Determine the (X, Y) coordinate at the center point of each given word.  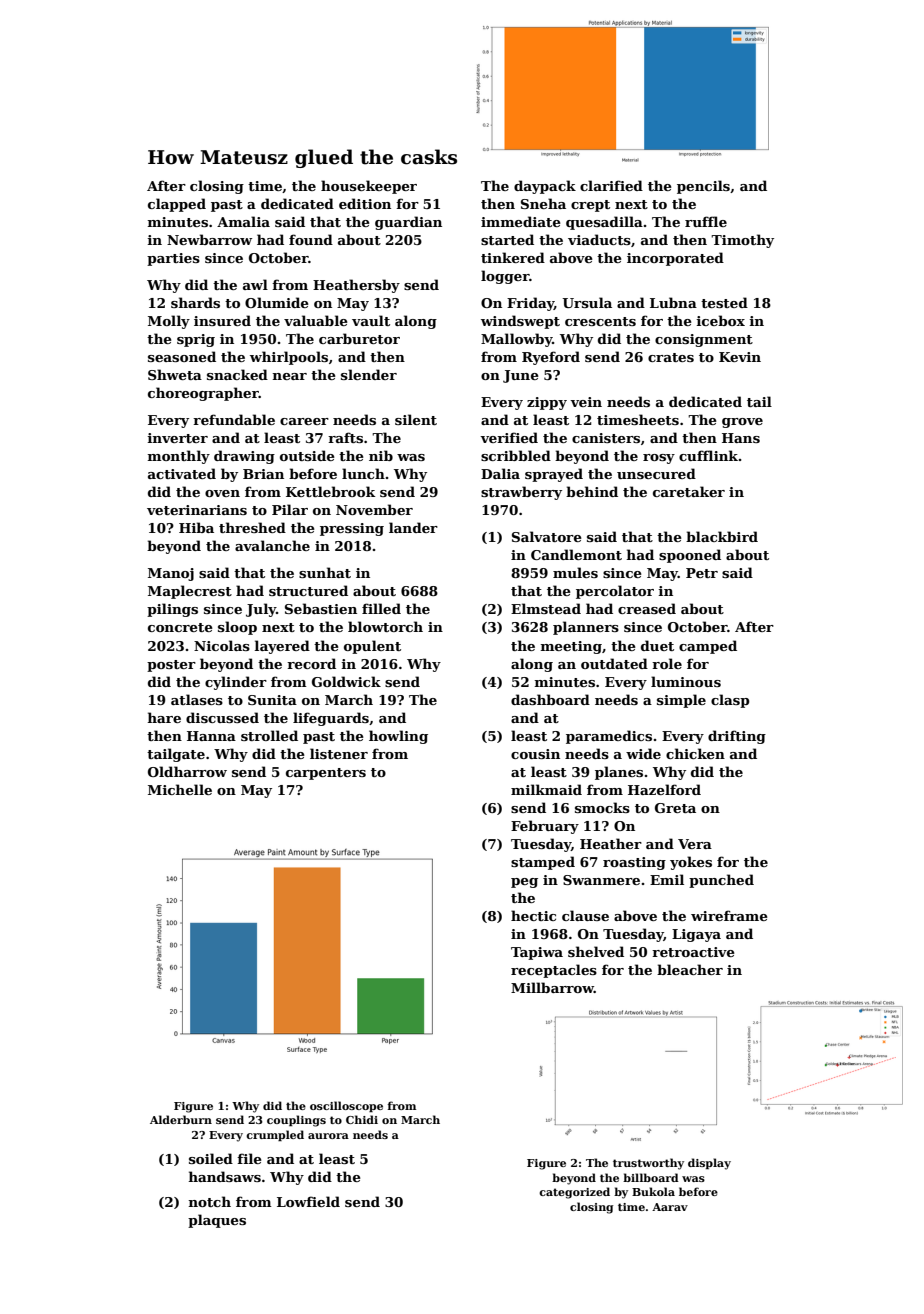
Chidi (362, 1119)
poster (171, 666)
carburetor (359, 338)
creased (647, 608)
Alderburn (181, 1119)
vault (371, 320)
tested (724, 302)
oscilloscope (346, 1106)
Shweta (175, 374)
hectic (533, 915)
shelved (596, 951)
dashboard (550, 699)
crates (671, 357)
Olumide (277, 302)
